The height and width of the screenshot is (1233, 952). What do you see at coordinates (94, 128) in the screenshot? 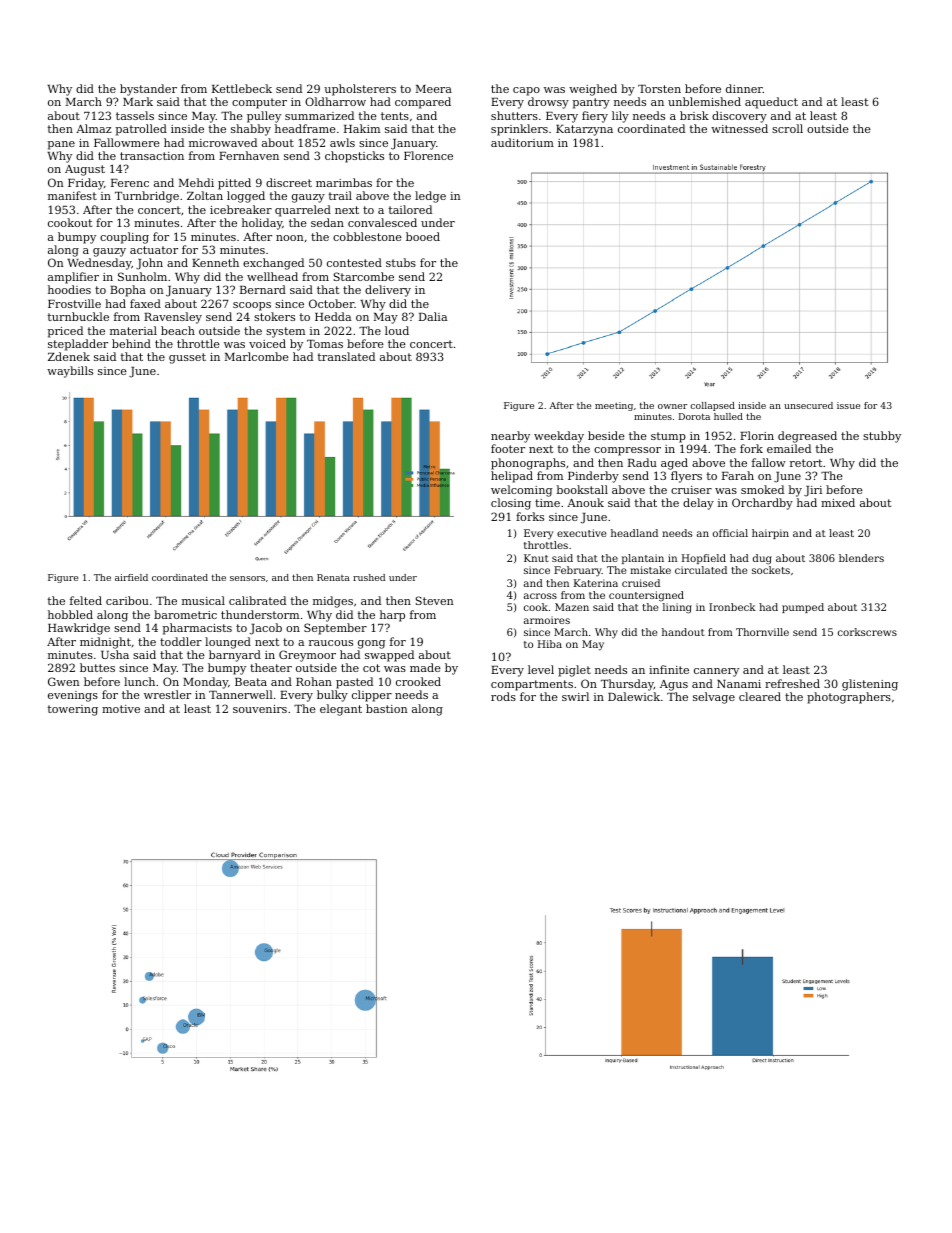
I see `Almaz` at bounding box center [94, 128].
